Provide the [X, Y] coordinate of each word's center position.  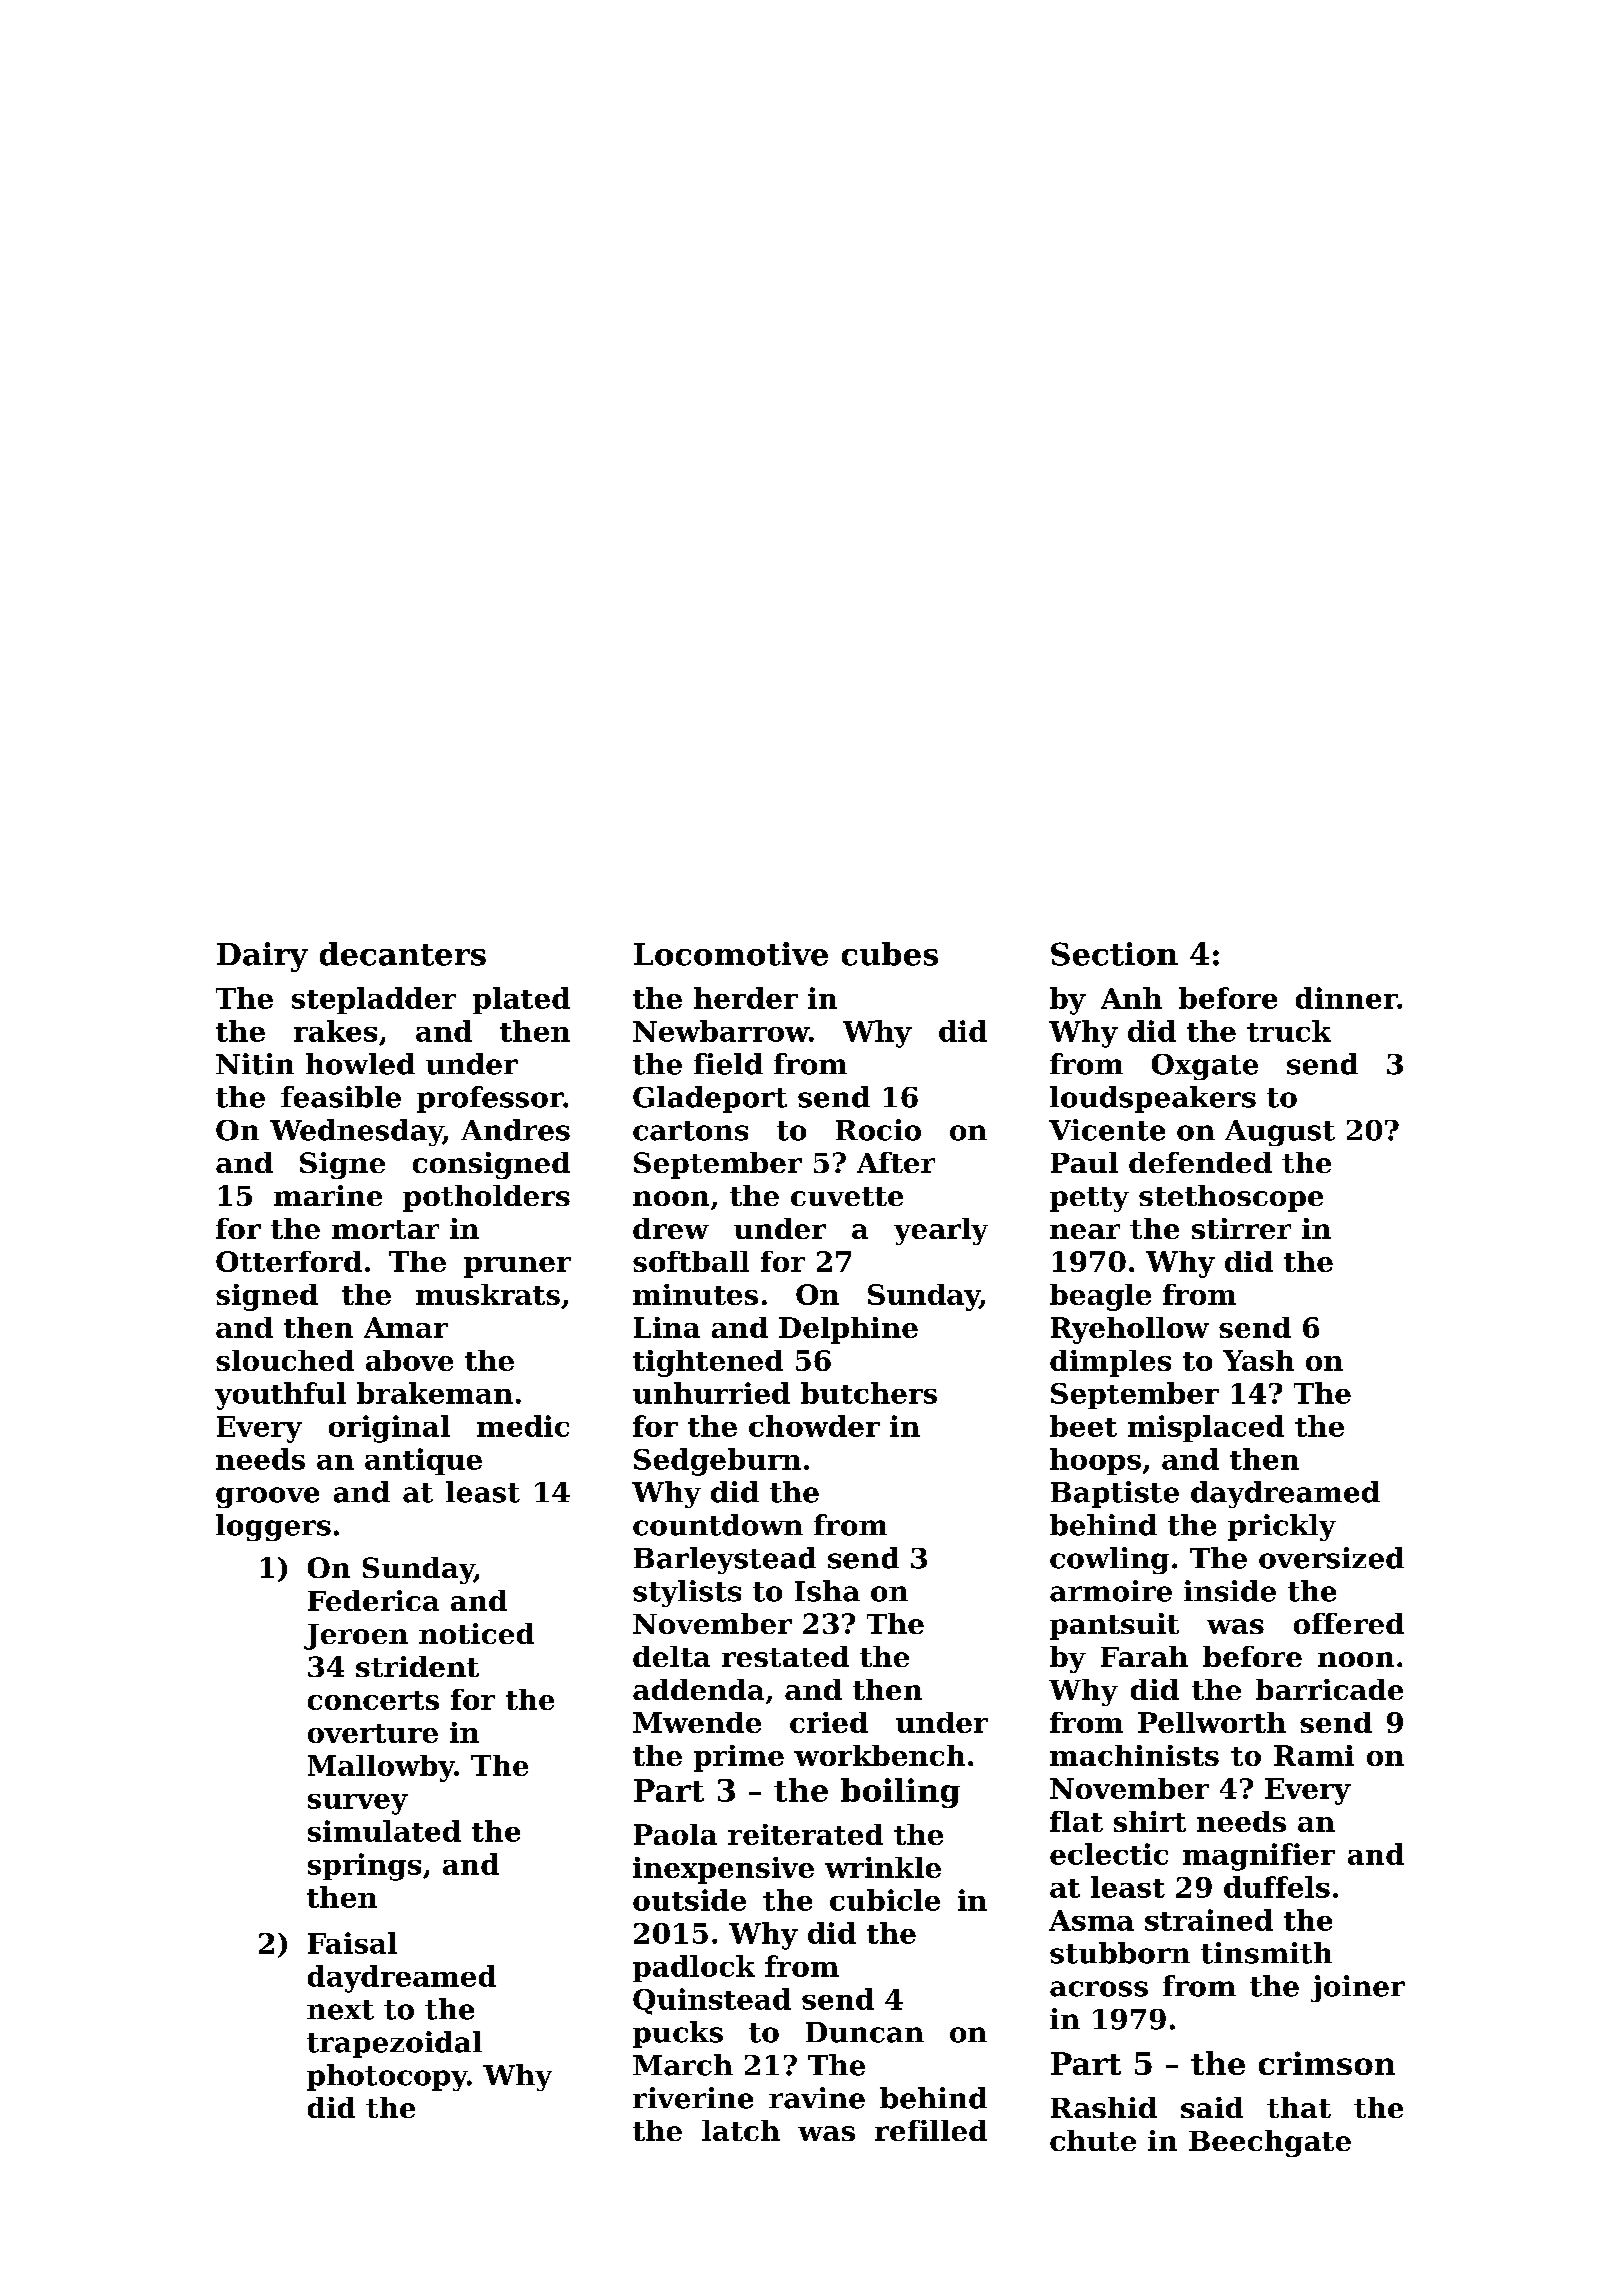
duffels [1277, 1887]
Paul [1084, 1162]
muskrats [488, 1294]
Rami [1314, 1755]
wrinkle [883, 1867]
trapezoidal [394, 2044]
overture [373, 1733]
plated [521, 1000]
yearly [941, 1231]
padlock [694, 1968]
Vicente [1107, 1130]
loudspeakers [1153, 1099]
